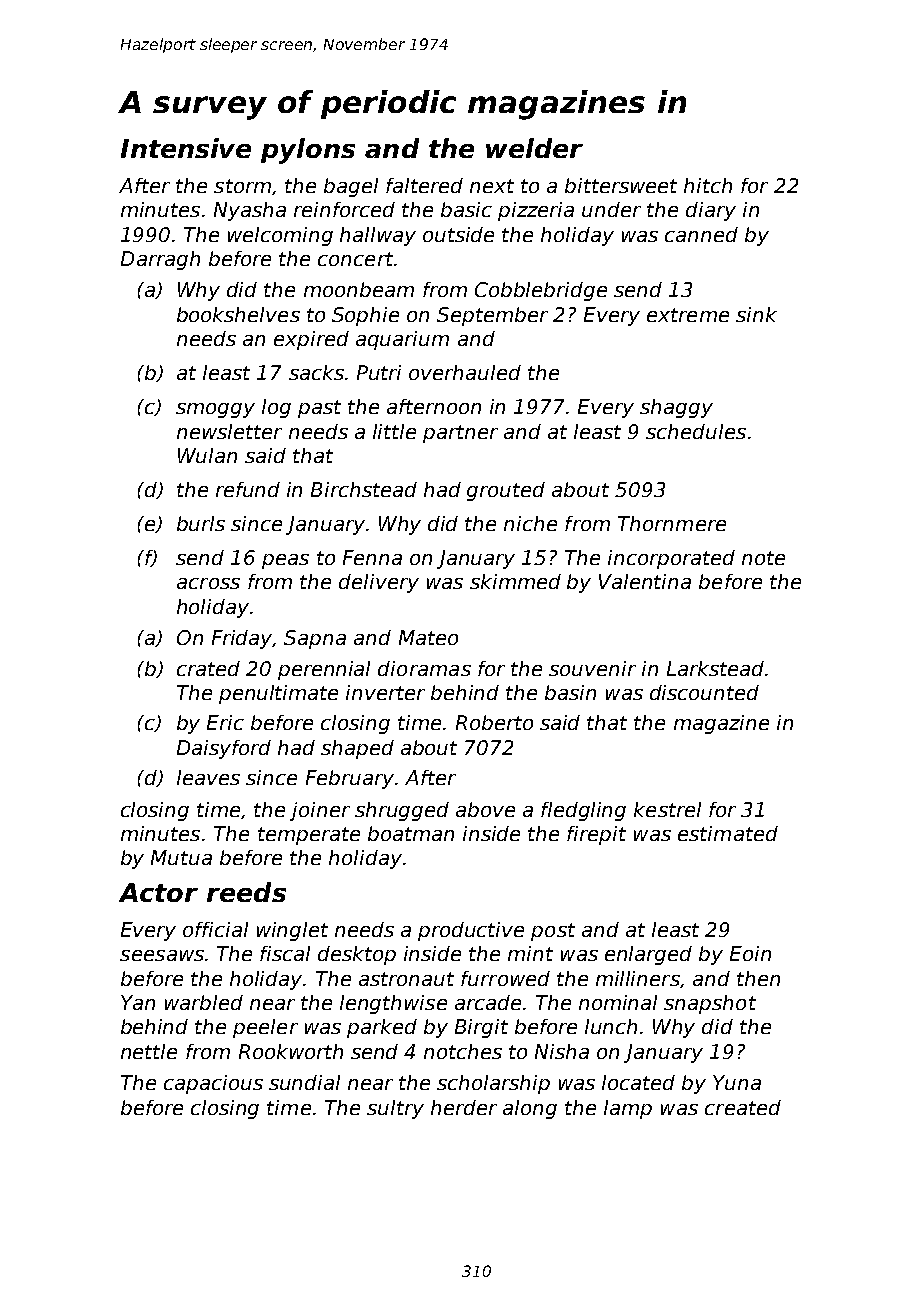  What do you see at coordinates (213, 1084) in the page?
I see `capacious` at bounding box center [213, 1084].
